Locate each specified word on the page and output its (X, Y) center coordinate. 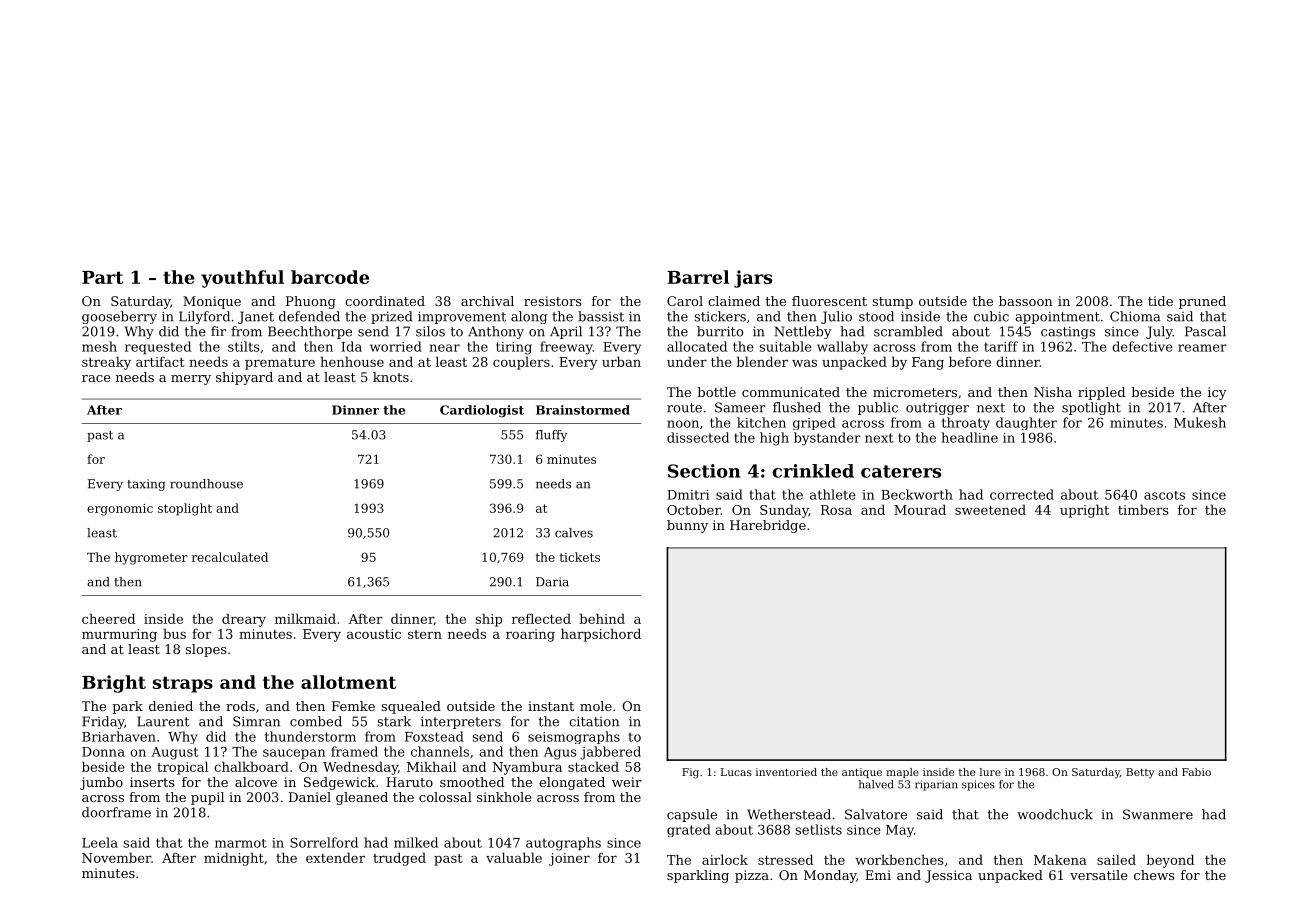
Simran (256, 721)
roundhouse (206, 484)
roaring (530, 635)
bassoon (1026, 301)
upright (1084, 511)
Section (704, 471)
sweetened (990, 509)
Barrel (698, 277)
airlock (725, 859)
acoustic (374, 634)
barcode (330, 277)
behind (602, 618)
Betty (1140, 773)
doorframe (116, 812)
